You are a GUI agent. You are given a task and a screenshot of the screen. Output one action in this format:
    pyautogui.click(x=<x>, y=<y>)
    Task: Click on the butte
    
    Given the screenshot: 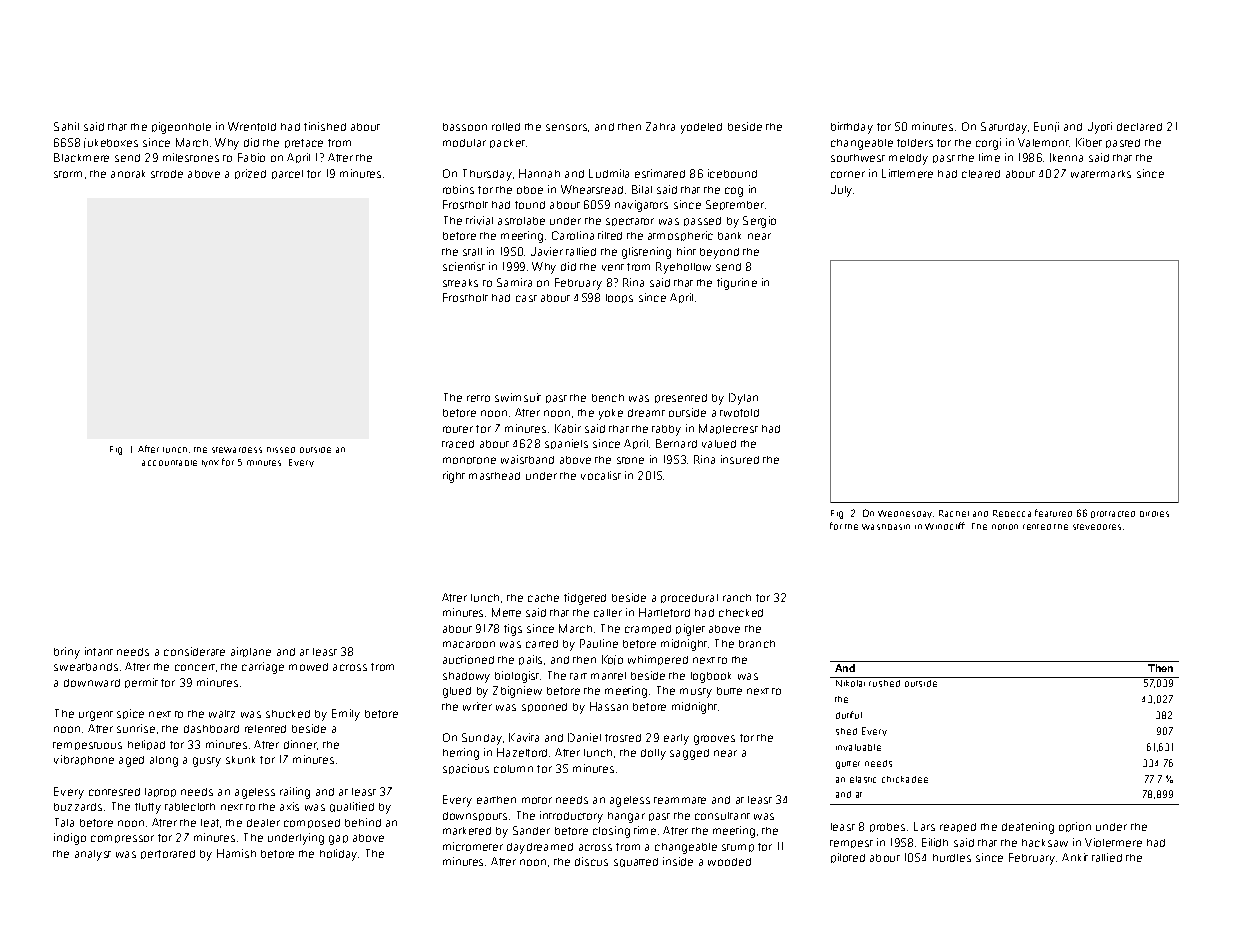 What is the action you would take?
    pyautogui.click(x=729, y=691)
